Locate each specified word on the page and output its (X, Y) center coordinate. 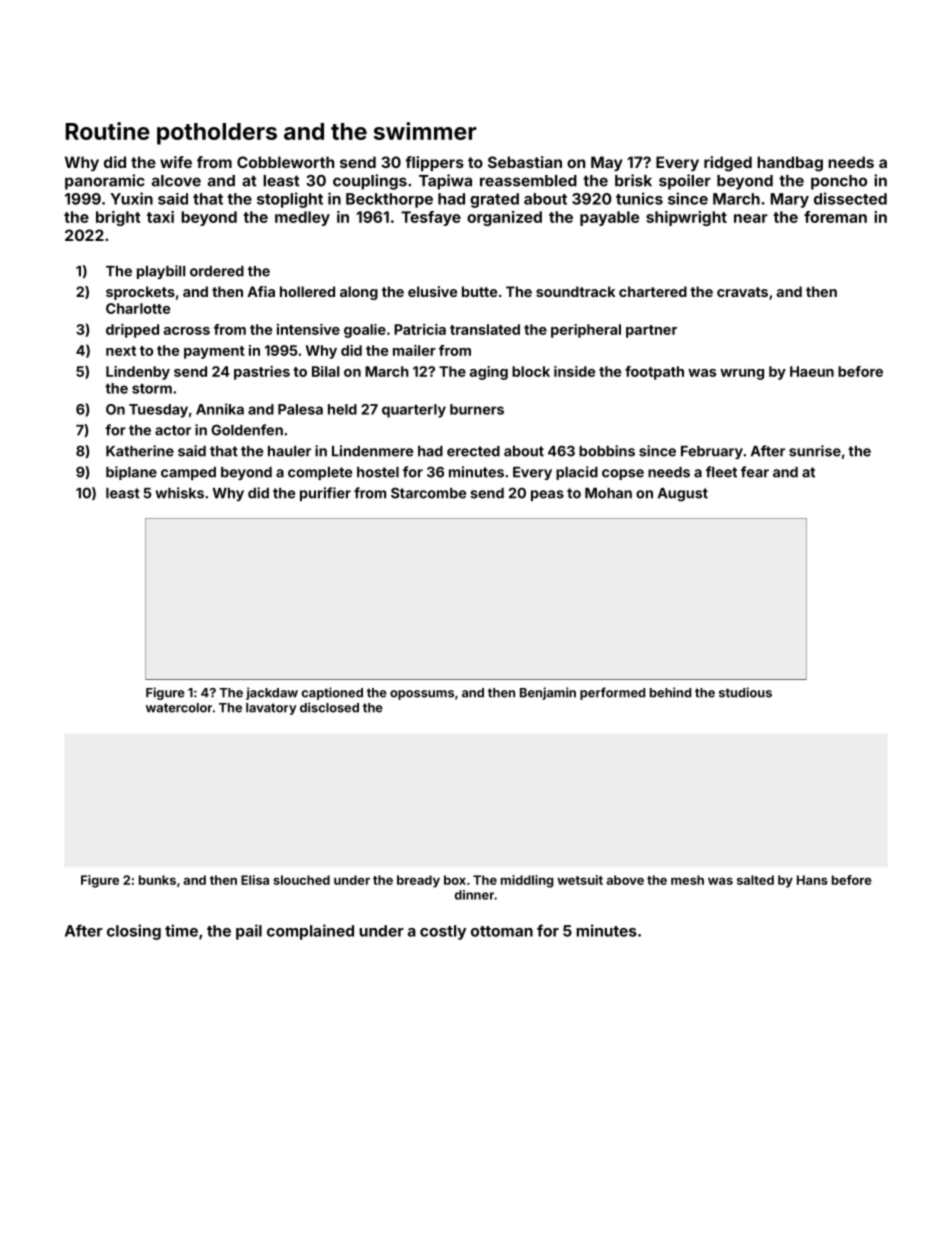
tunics (639, 198)
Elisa (255, 880)
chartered (653, 291)
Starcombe (428, 493)
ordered (217, 271)
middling (527, 881)
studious (745, 692)
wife (176, 162)
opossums (422, 695)
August (683, 495)
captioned (332, 693)
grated (494, 200)
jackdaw (272, 693)
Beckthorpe (389, 200)
